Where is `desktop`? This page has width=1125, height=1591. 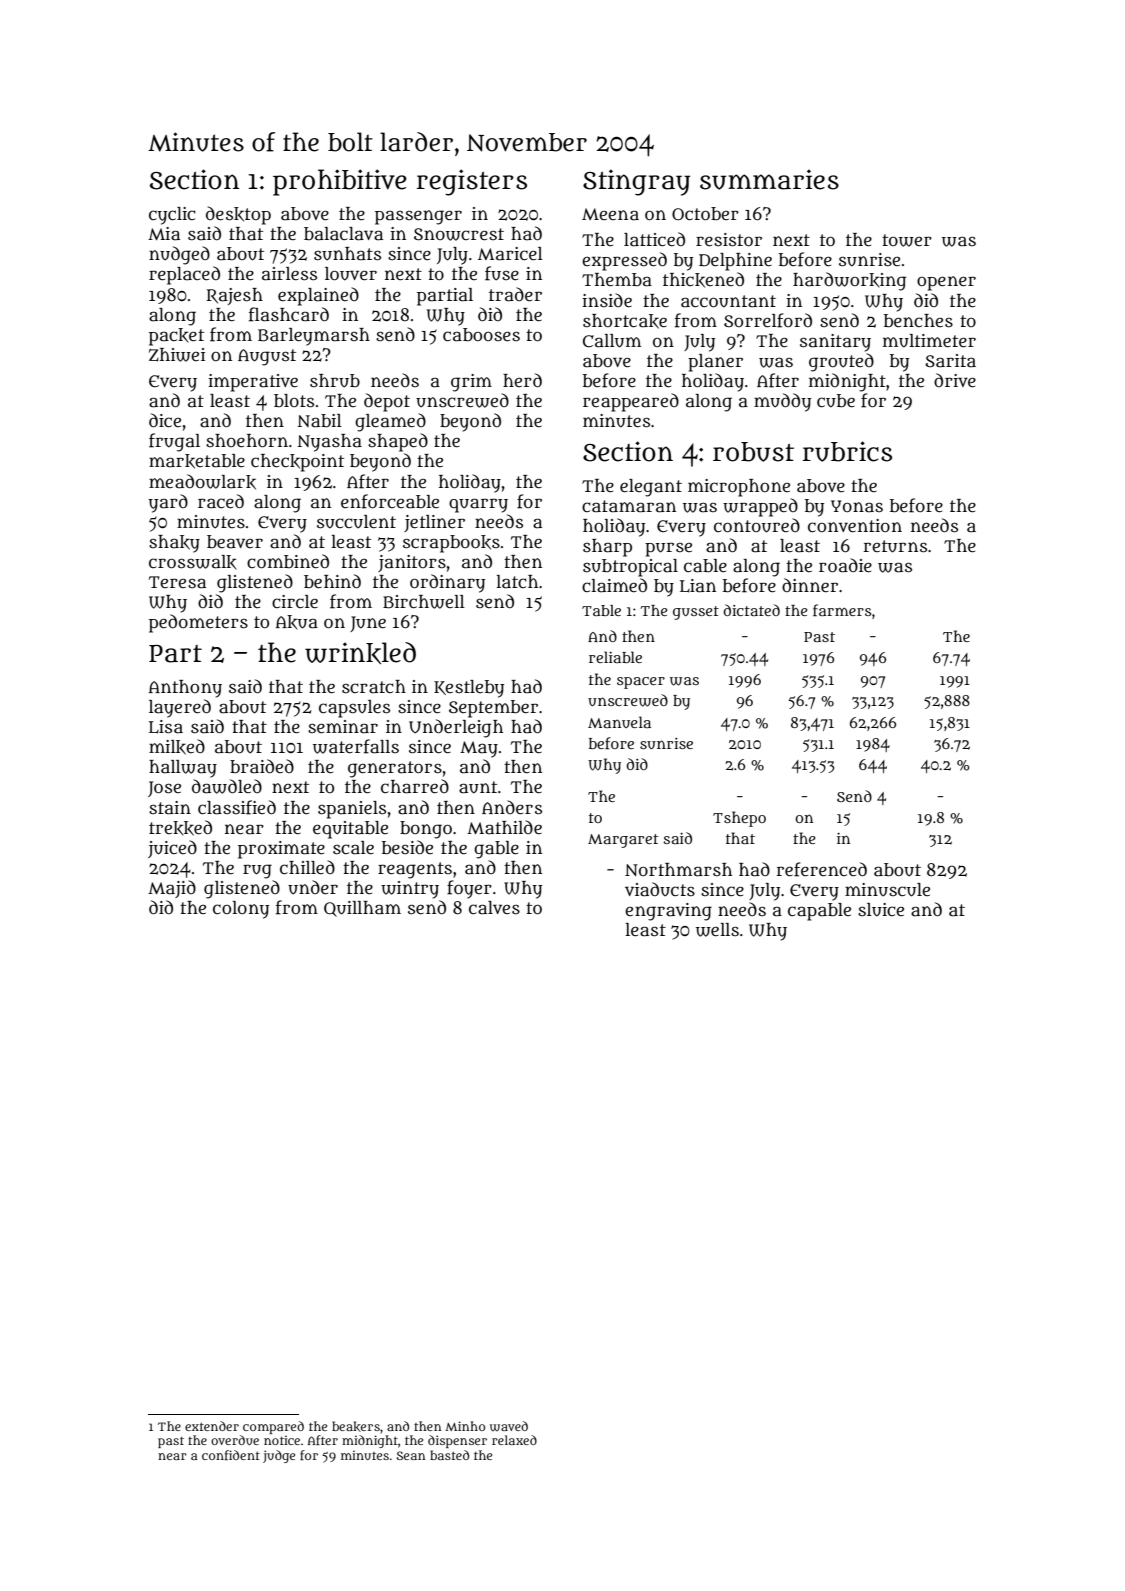
desktop is located at coordinates (238, 215).
